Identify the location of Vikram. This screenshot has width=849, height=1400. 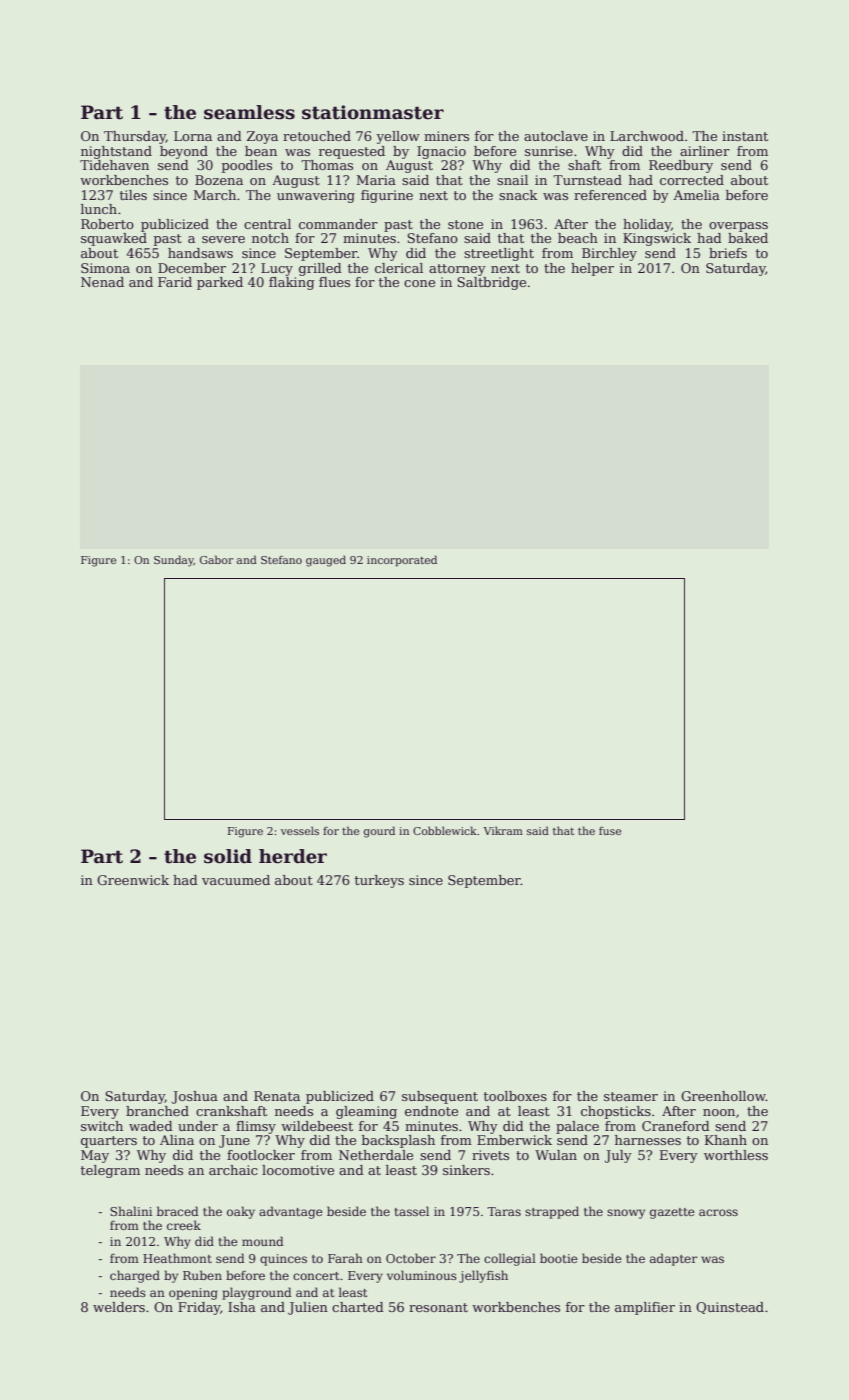
(503, 830).
